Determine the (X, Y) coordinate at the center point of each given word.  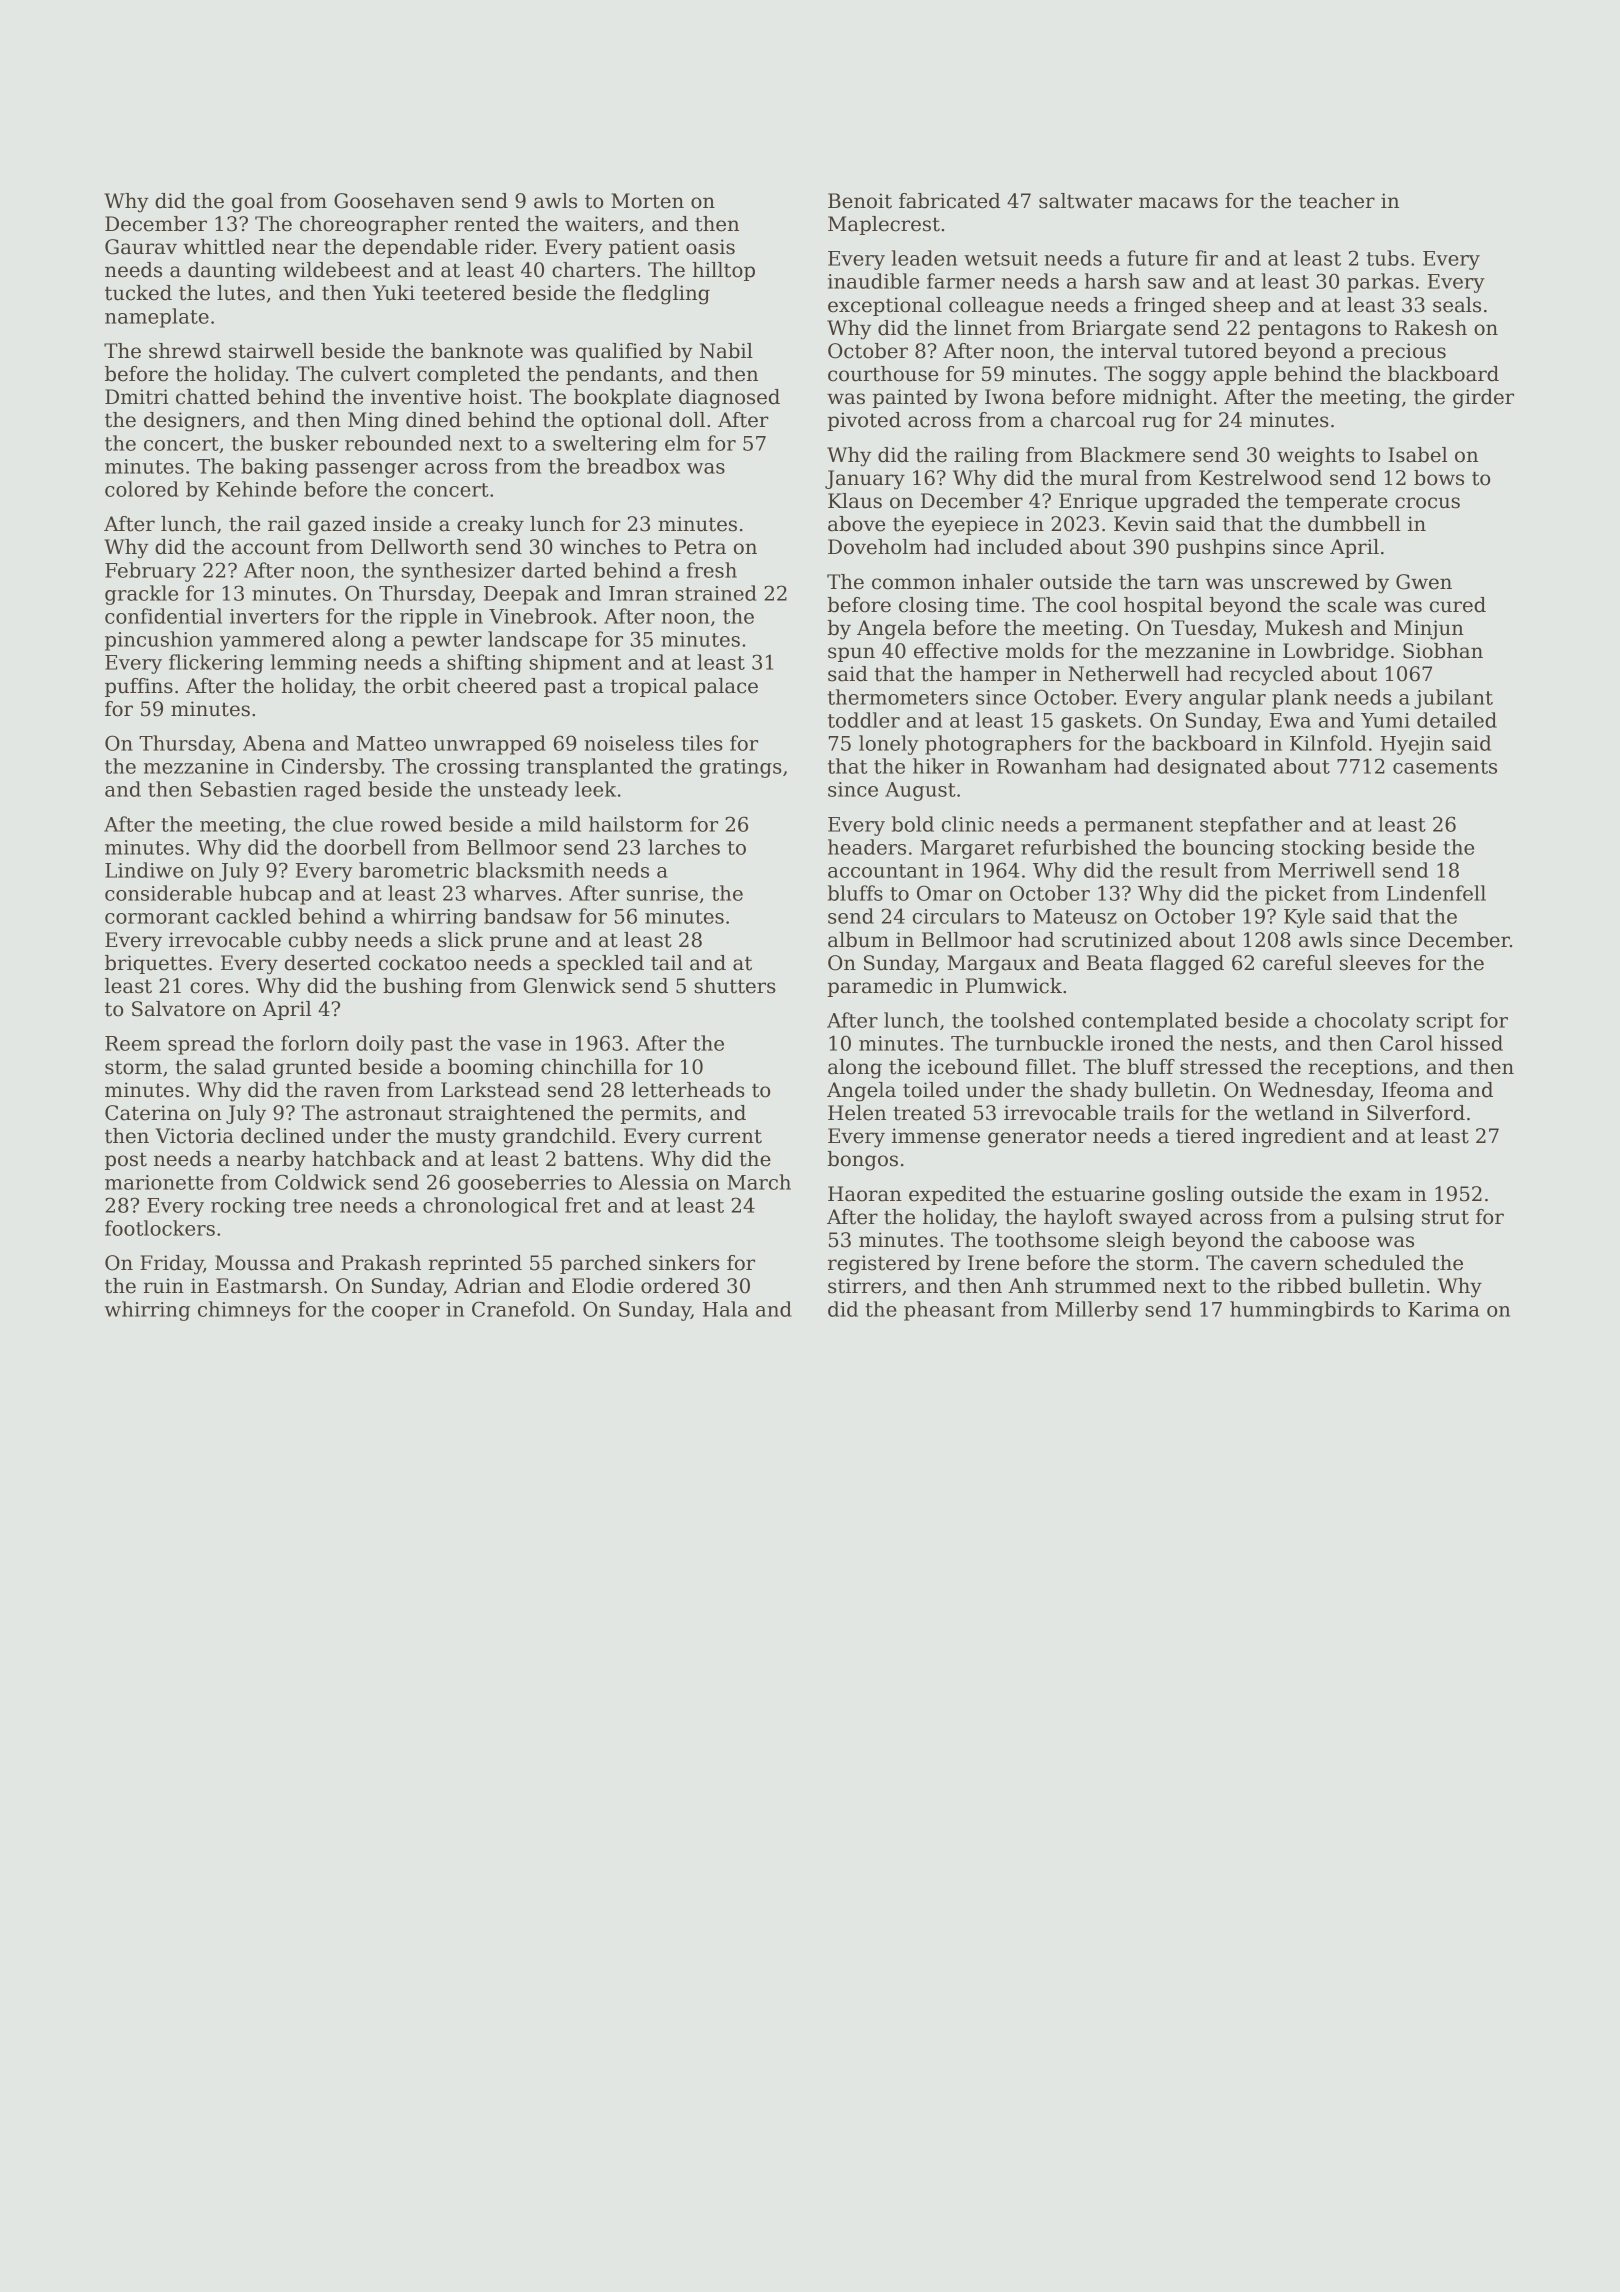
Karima (1443, 1309)
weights (1316, 457)
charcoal (1092, 420)
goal (252, 203)
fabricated (949, 201)
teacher (1337, 201)
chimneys (244, 1311)
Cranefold (520, 1309)
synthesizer (458, 572)
